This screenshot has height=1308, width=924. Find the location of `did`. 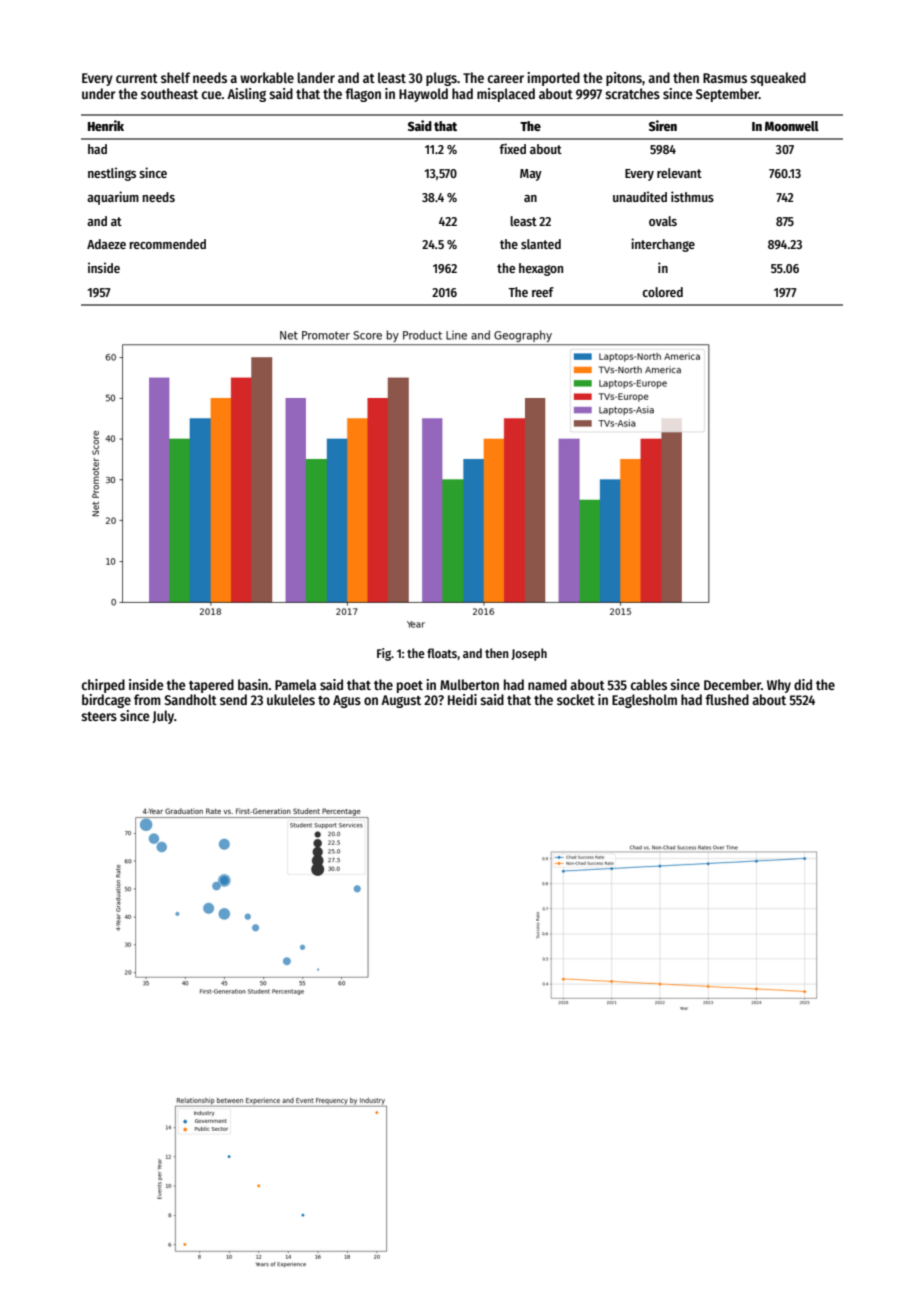

did is located at coordinates (803, 684).
